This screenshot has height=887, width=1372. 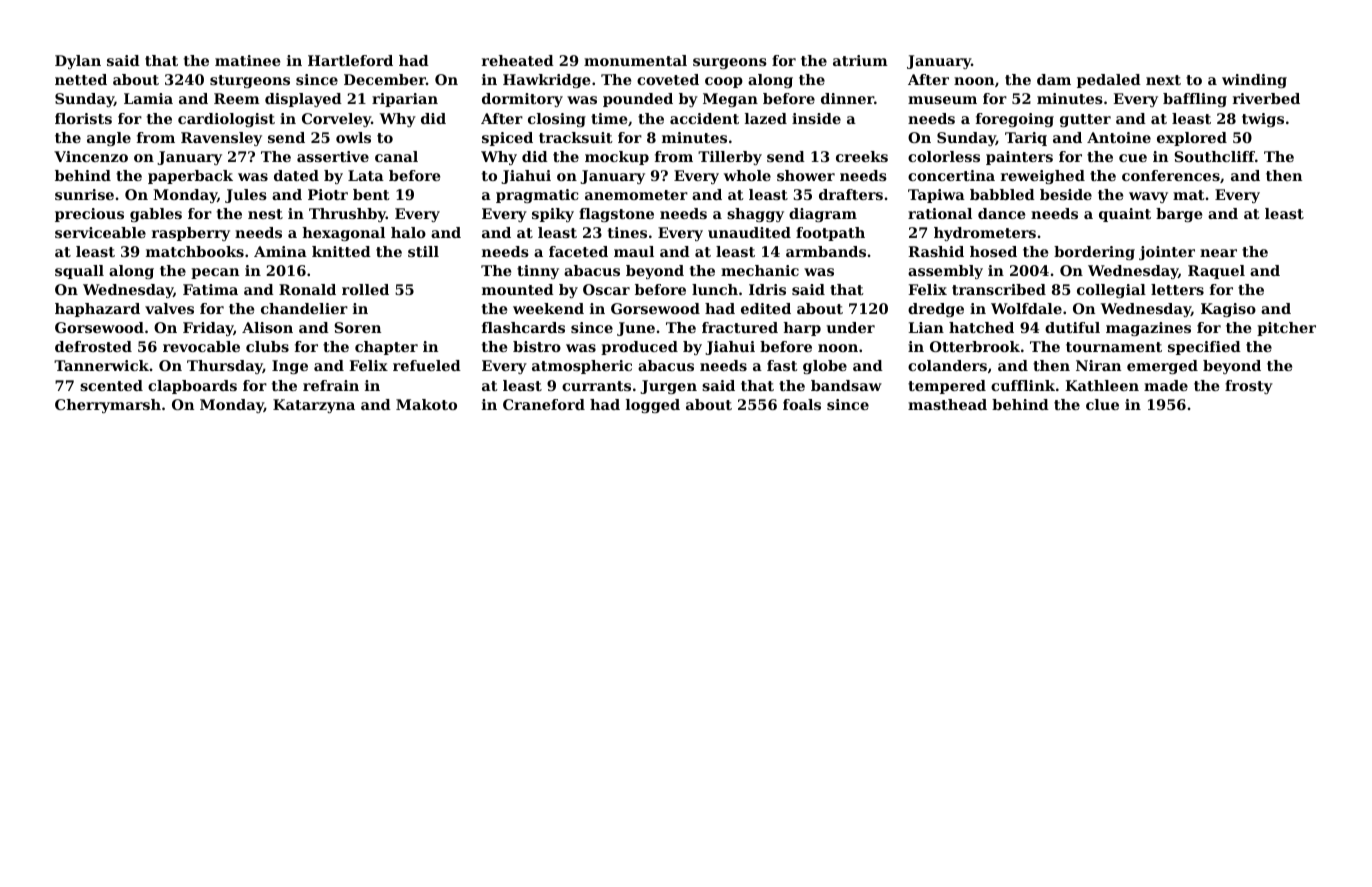 What do you see at coordinates (1043, 177) in the screenshot?
I see `reweighed` at bounding box center [1043, 177].
